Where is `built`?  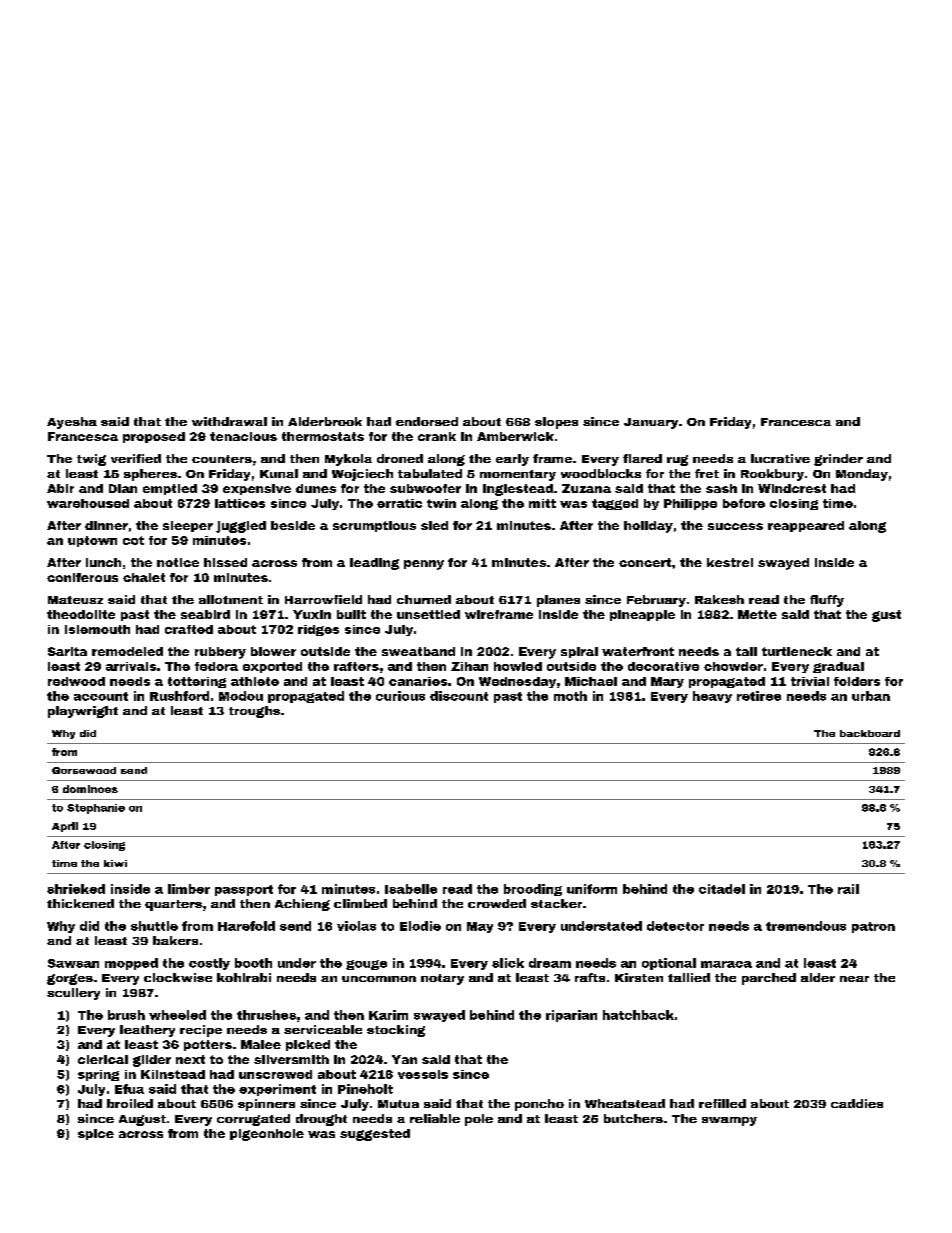
built is located at coordinates (351, 614).
